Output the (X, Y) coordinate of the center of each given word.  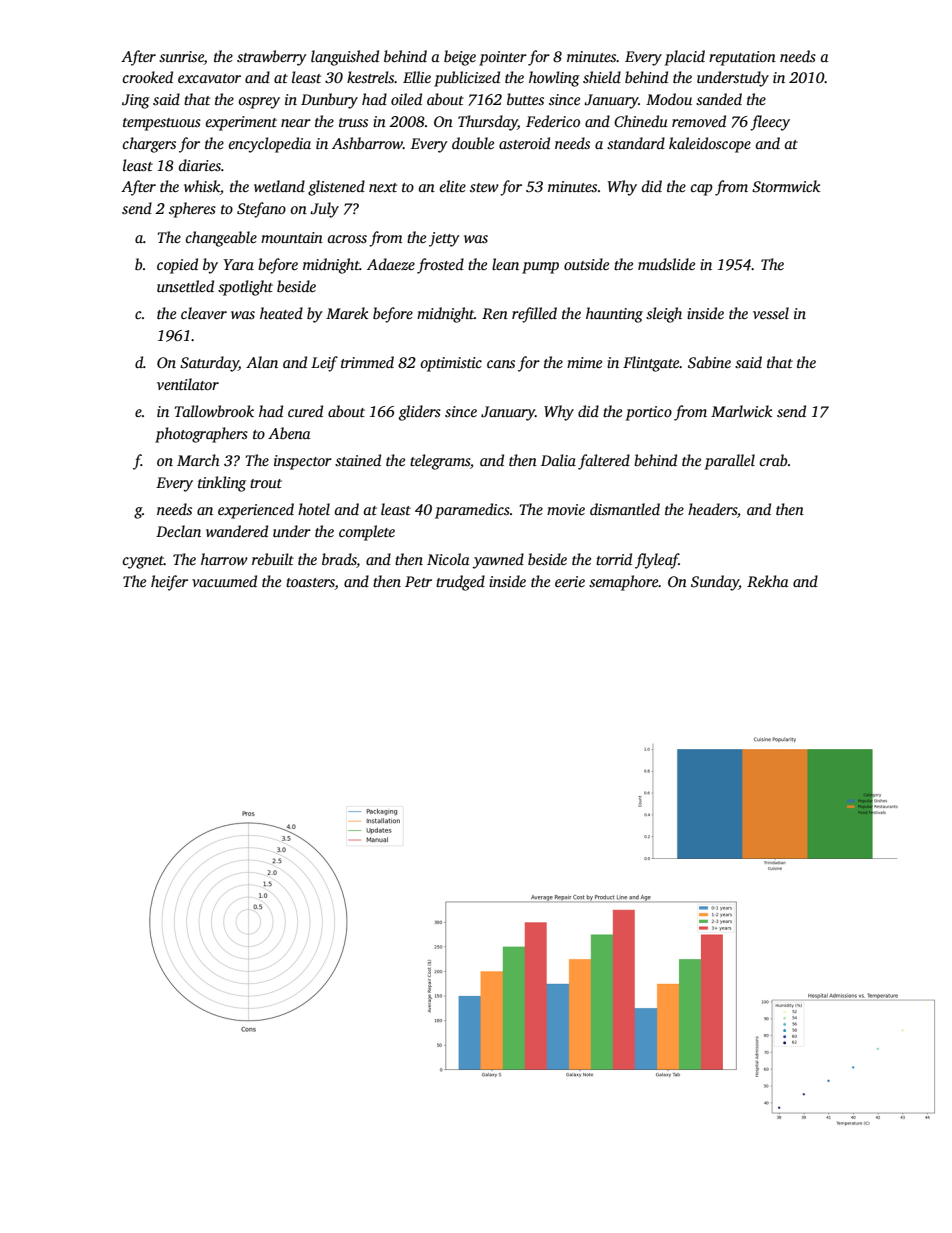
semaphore (624, 583)
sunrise (181, 56)
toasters (310, 584)
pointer (503, 58)
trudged (460, 583)
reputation (742, 58)
